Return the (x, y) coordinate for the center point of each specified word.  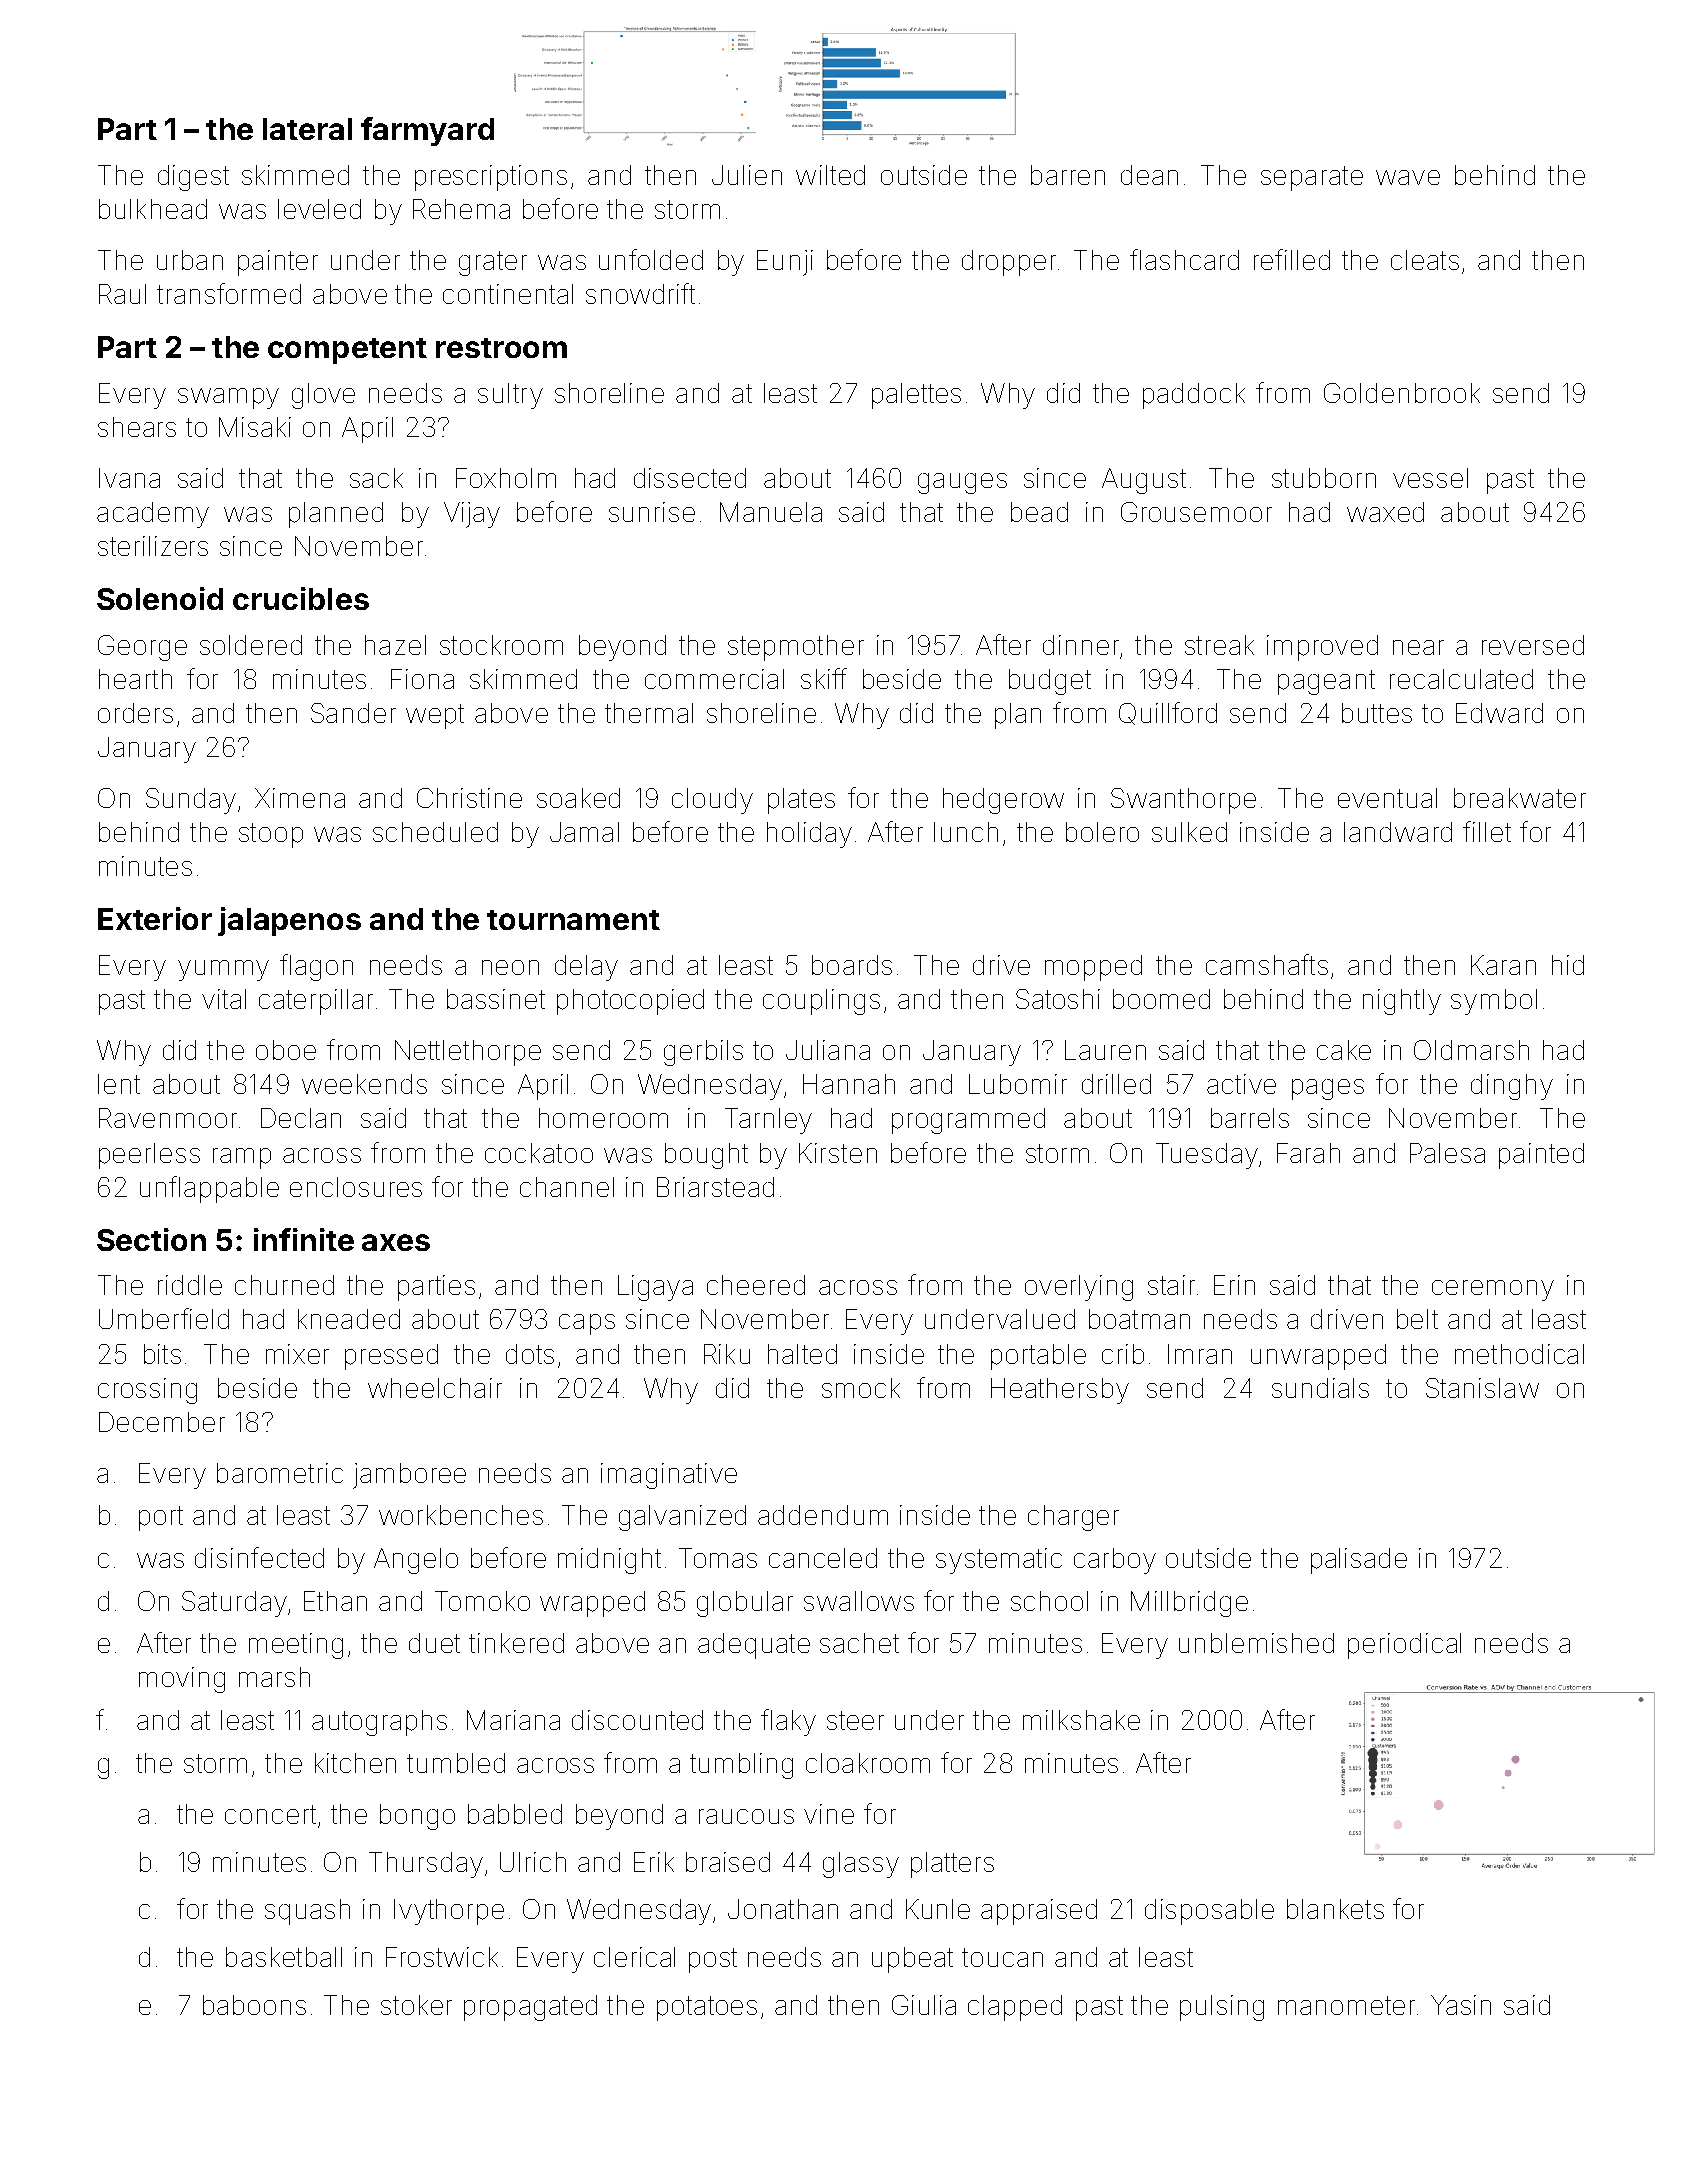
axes (396, 1242)
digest (193, 178)
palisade (1359, 1561)
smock (861, 1388)
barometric (280, 1473)
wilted (830, 175)
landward (1398, 832)
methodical (1519, 1354)
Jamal (584, 832)
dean (1149, 175)
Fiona (422, 679)
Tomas (718, 1558)
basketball (284, 1957)
